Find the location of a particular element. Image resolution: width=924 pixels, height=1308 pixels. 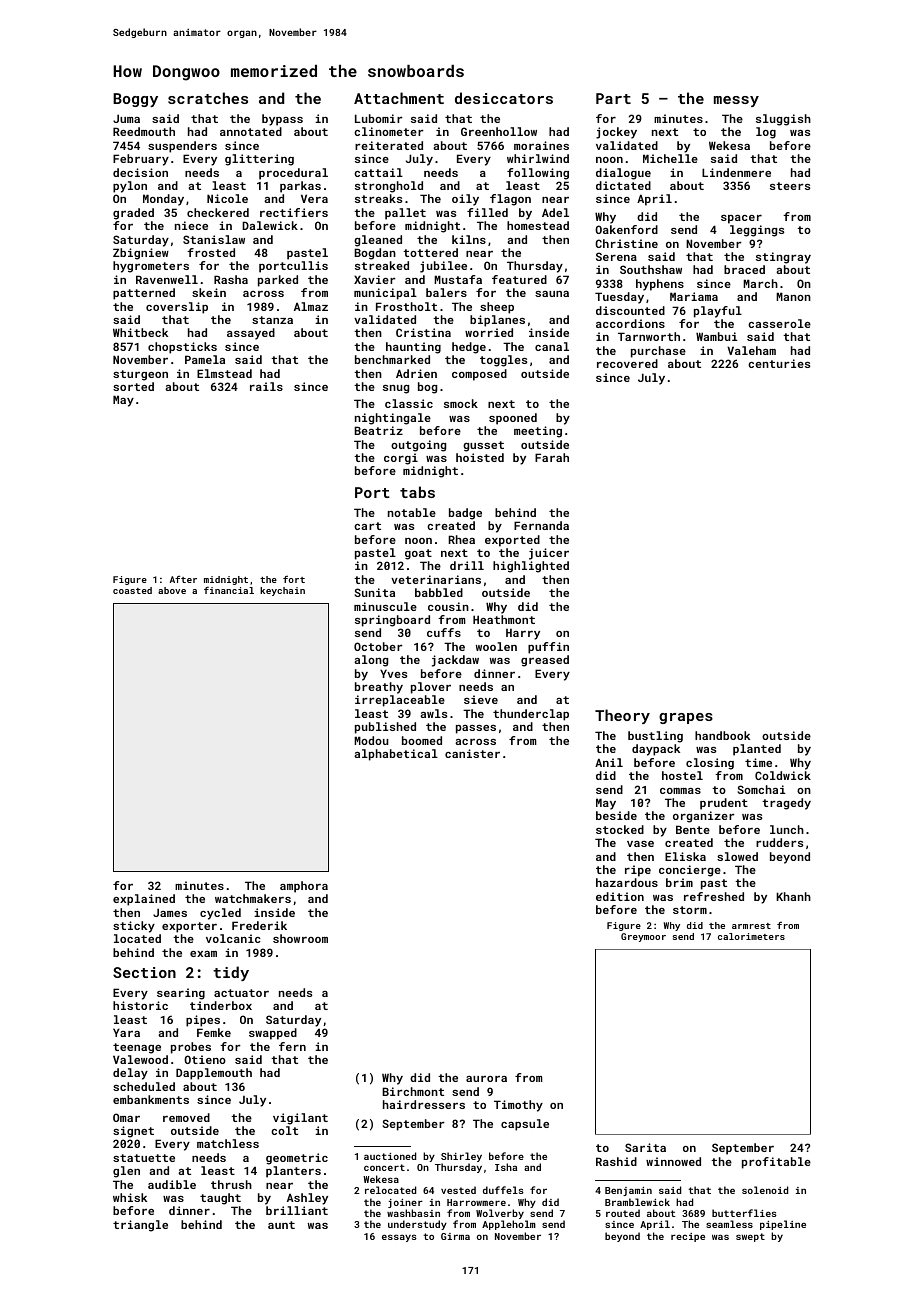

Theory is located at coordinates (622, 716).
